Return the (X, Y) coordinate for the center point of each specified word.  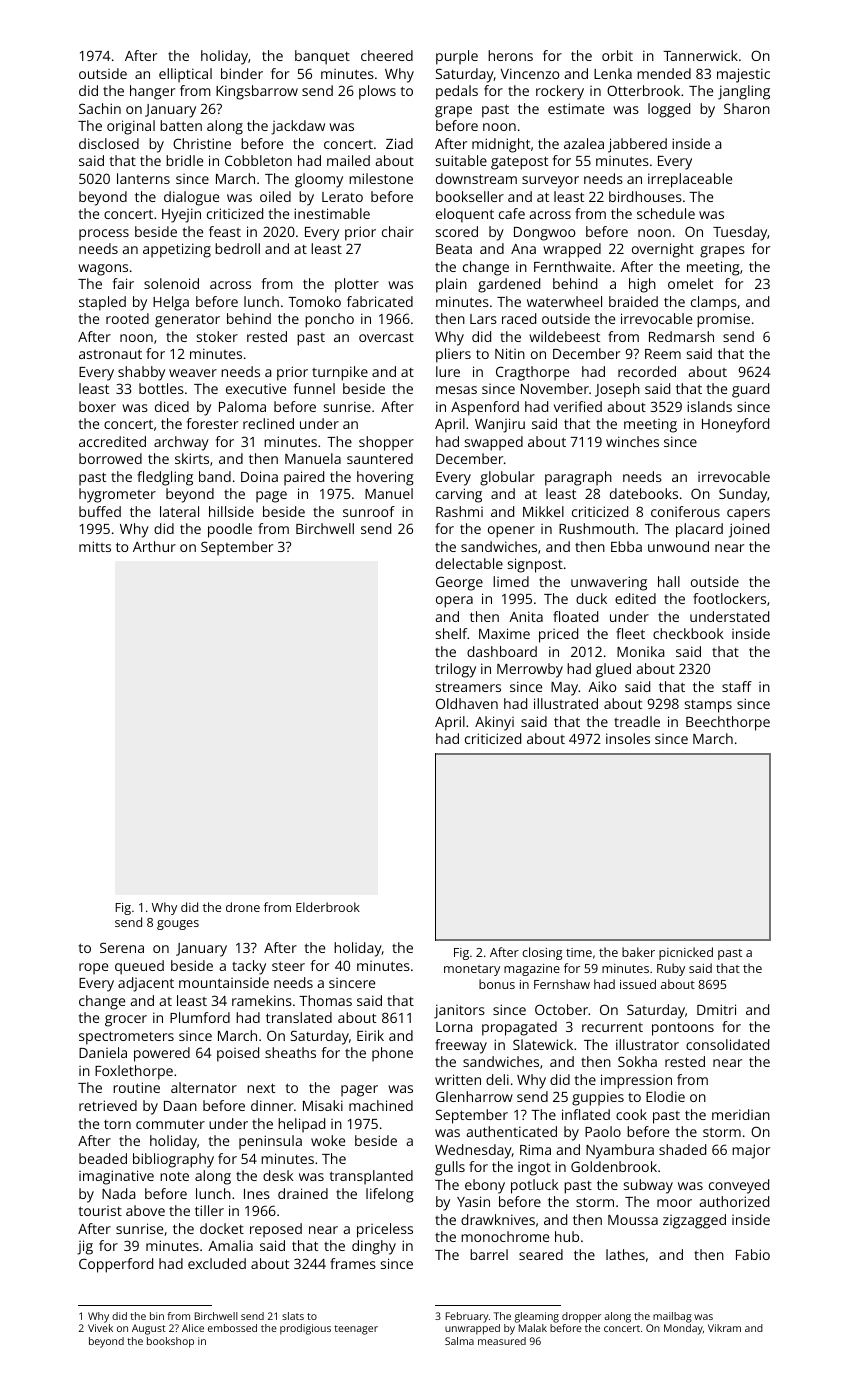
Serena (122, 947)
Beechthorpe (728, 723)
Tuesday (740, 233)
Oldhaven (467, 703)
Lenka (613, 73)
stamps (708, 706)
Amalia (230, 1245)
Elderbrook (328, 907)
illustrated (566, 703)
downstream (476, 178)
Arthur (154, 546)
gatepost (519, 163)
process (104, 235)
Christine (202, 143)
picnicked (686, 953)
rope (93, 969)
